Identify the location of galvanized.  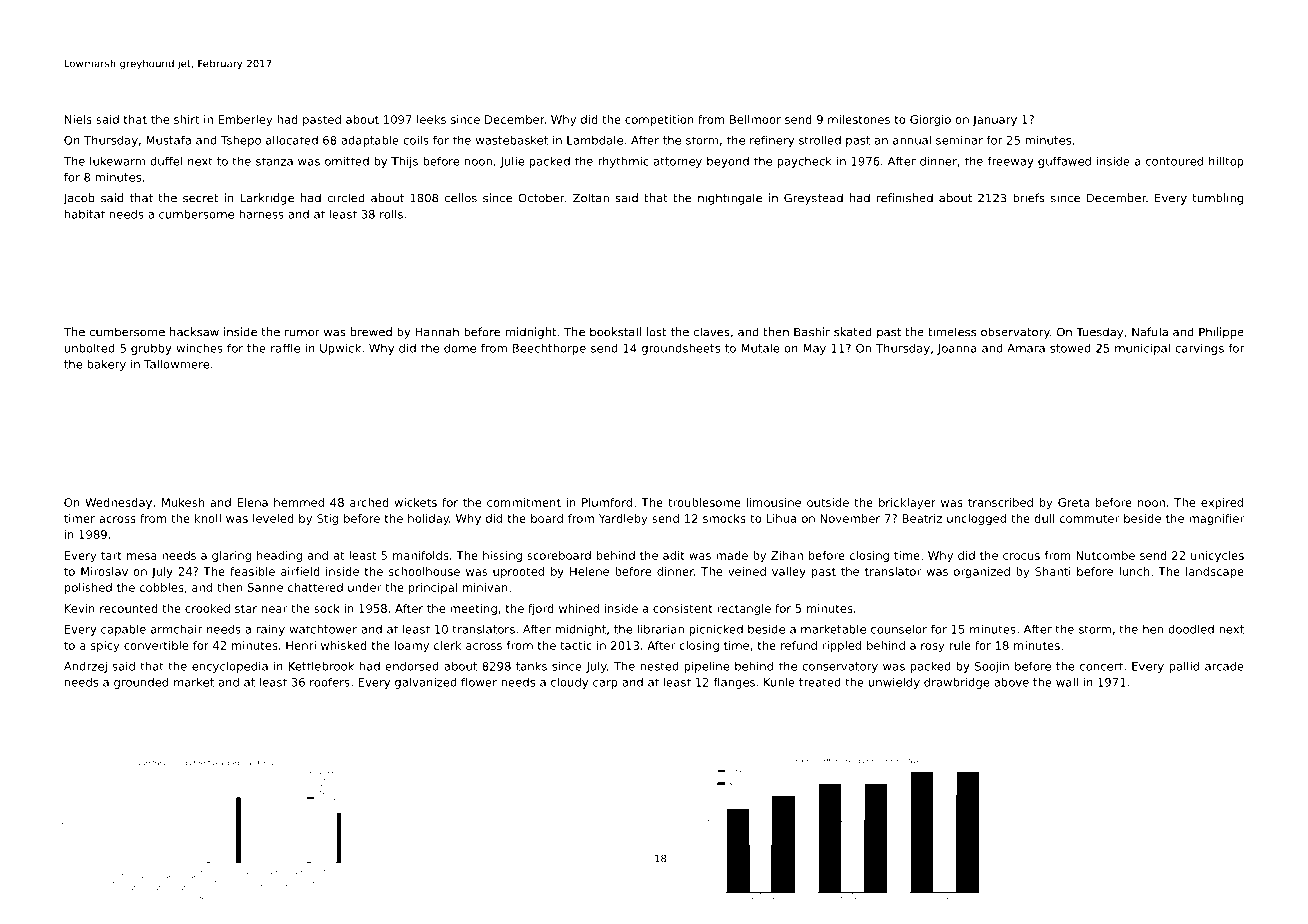
(426, 683).
